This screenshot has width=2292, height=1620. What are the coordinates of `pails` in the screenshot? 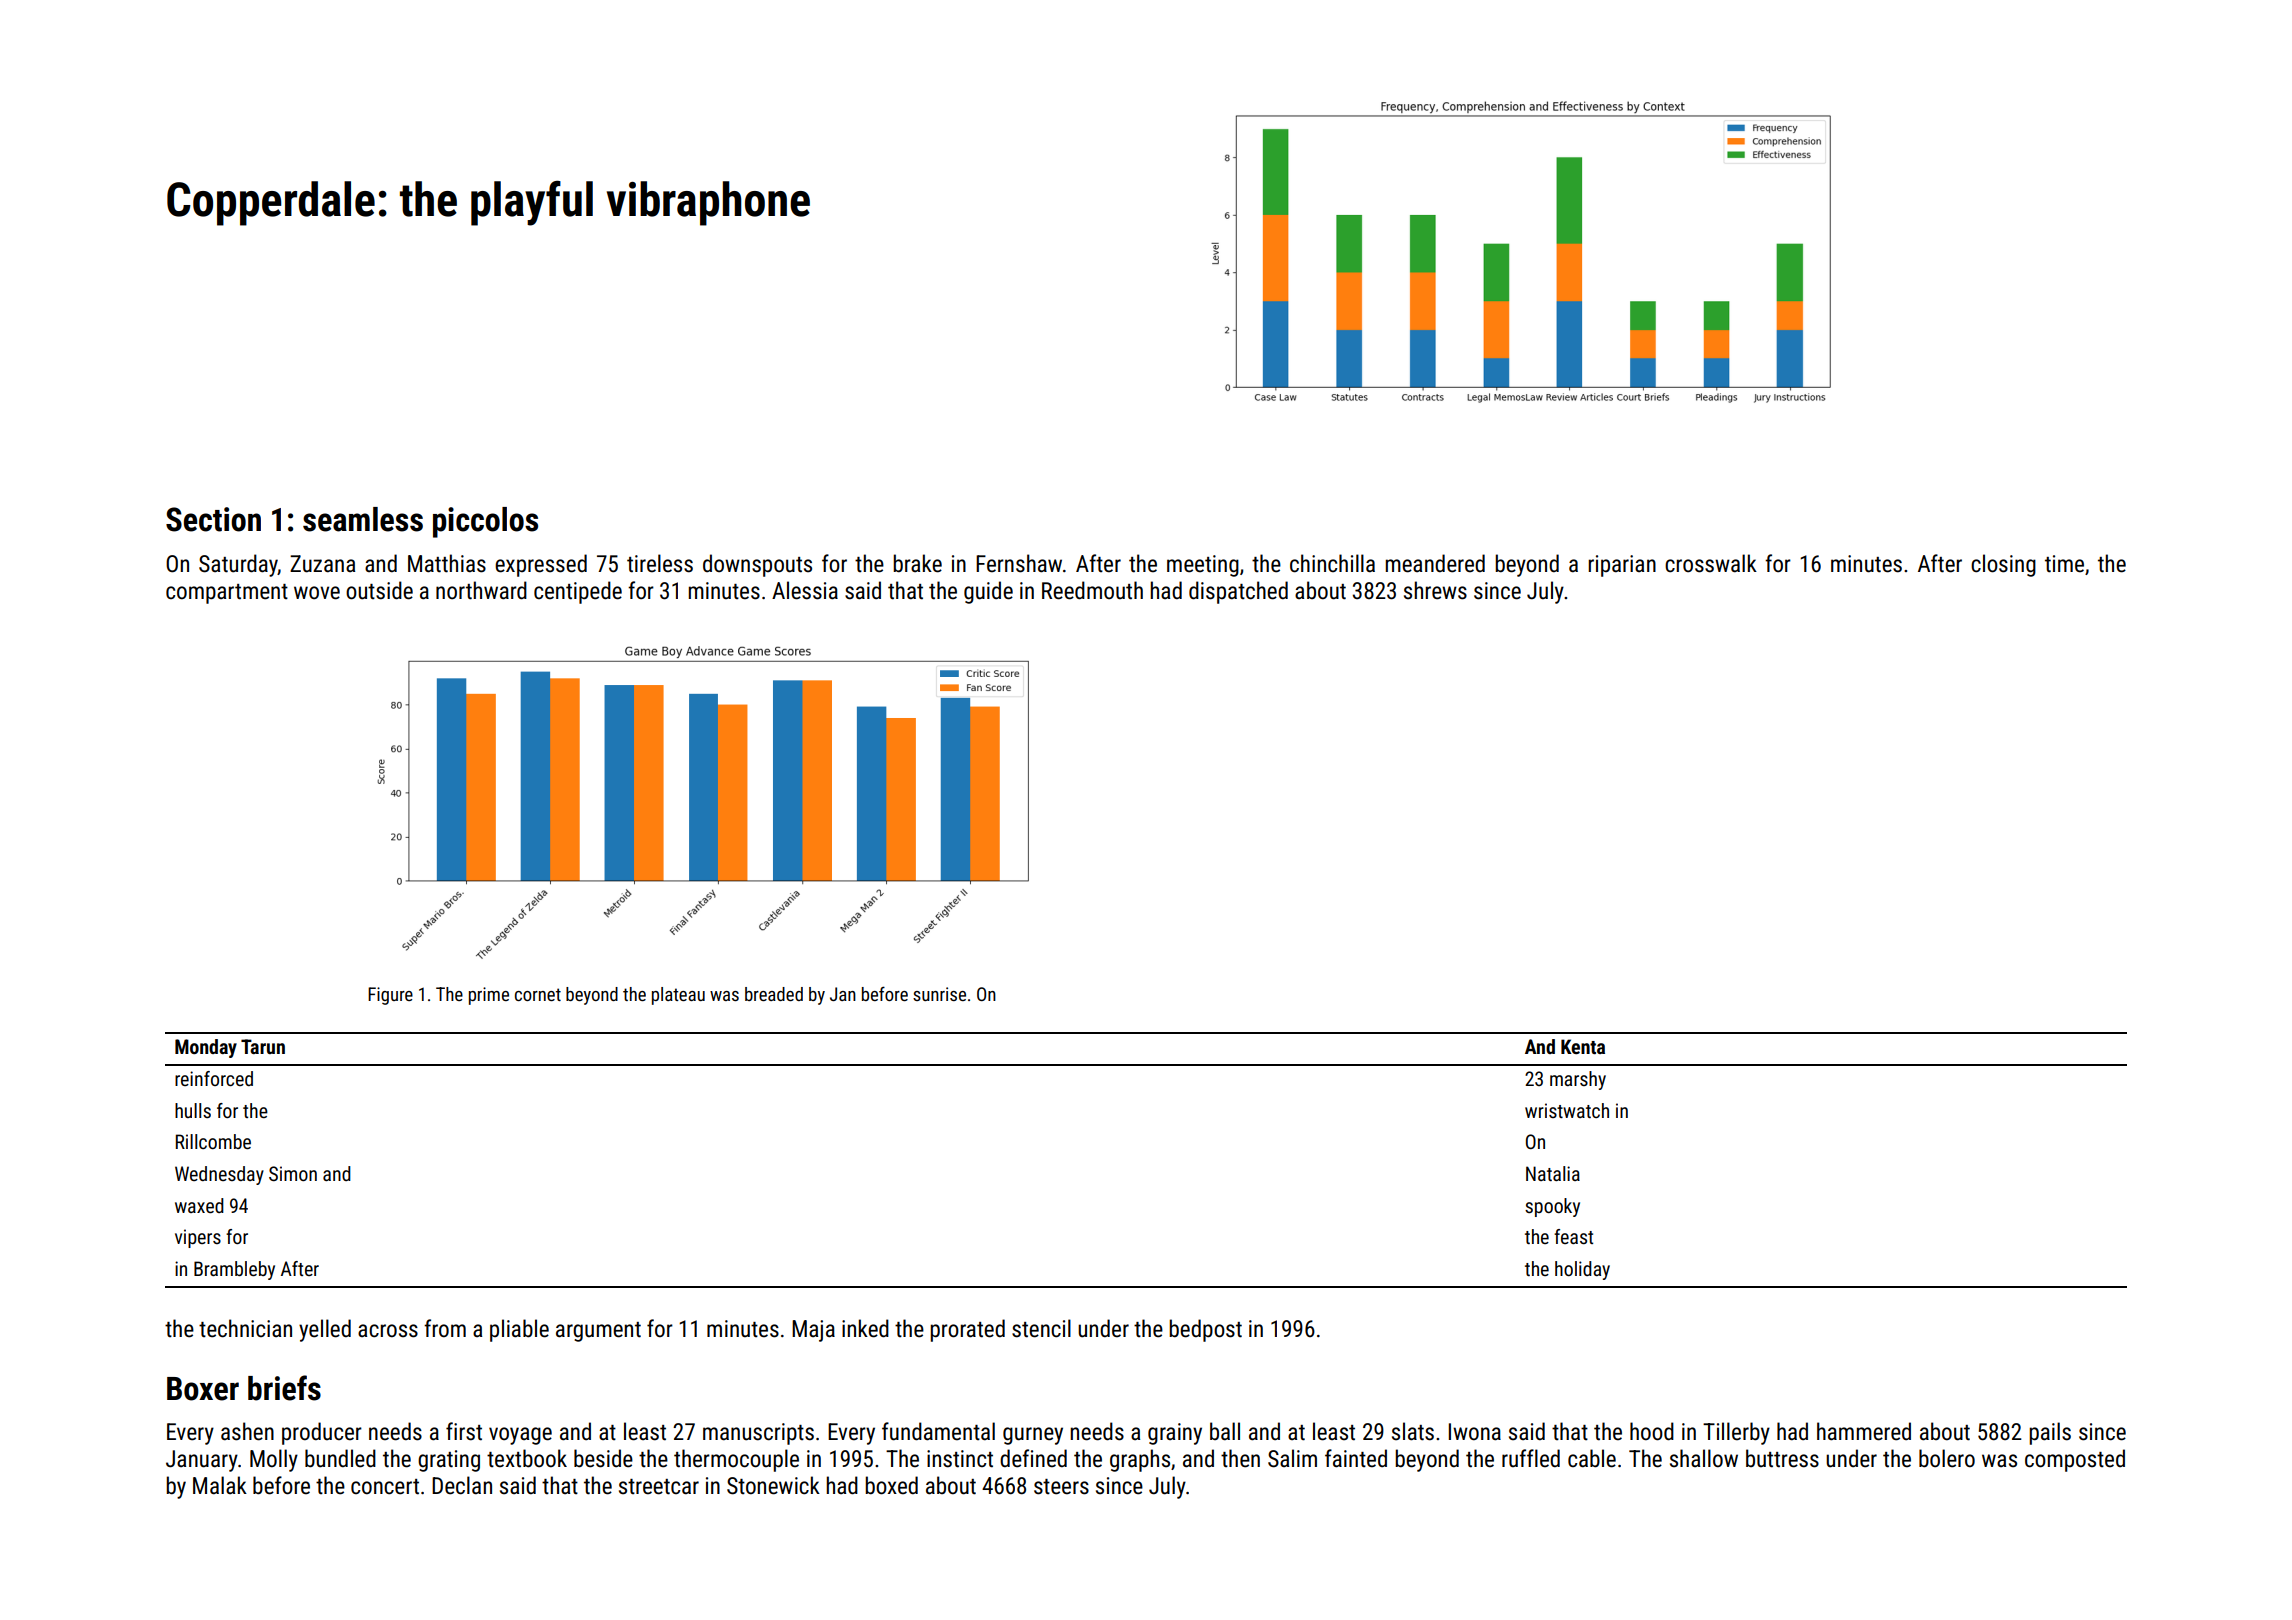 It's located at (2050, 1433).
